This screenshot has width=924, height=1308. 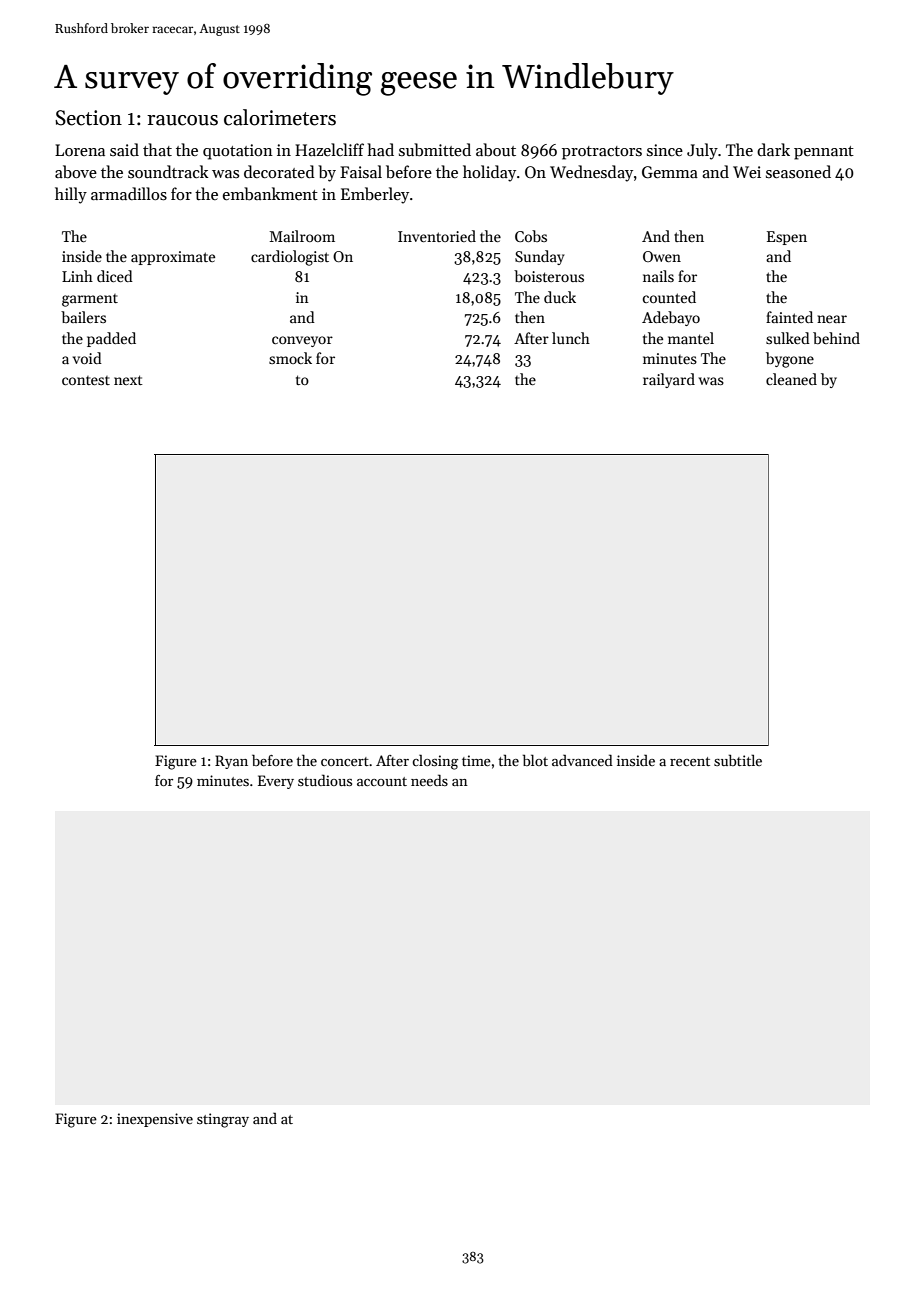 What do you see at coordinates (115, 276) in the screenshot?
I see `diced` at bounding box center [115, 276].
